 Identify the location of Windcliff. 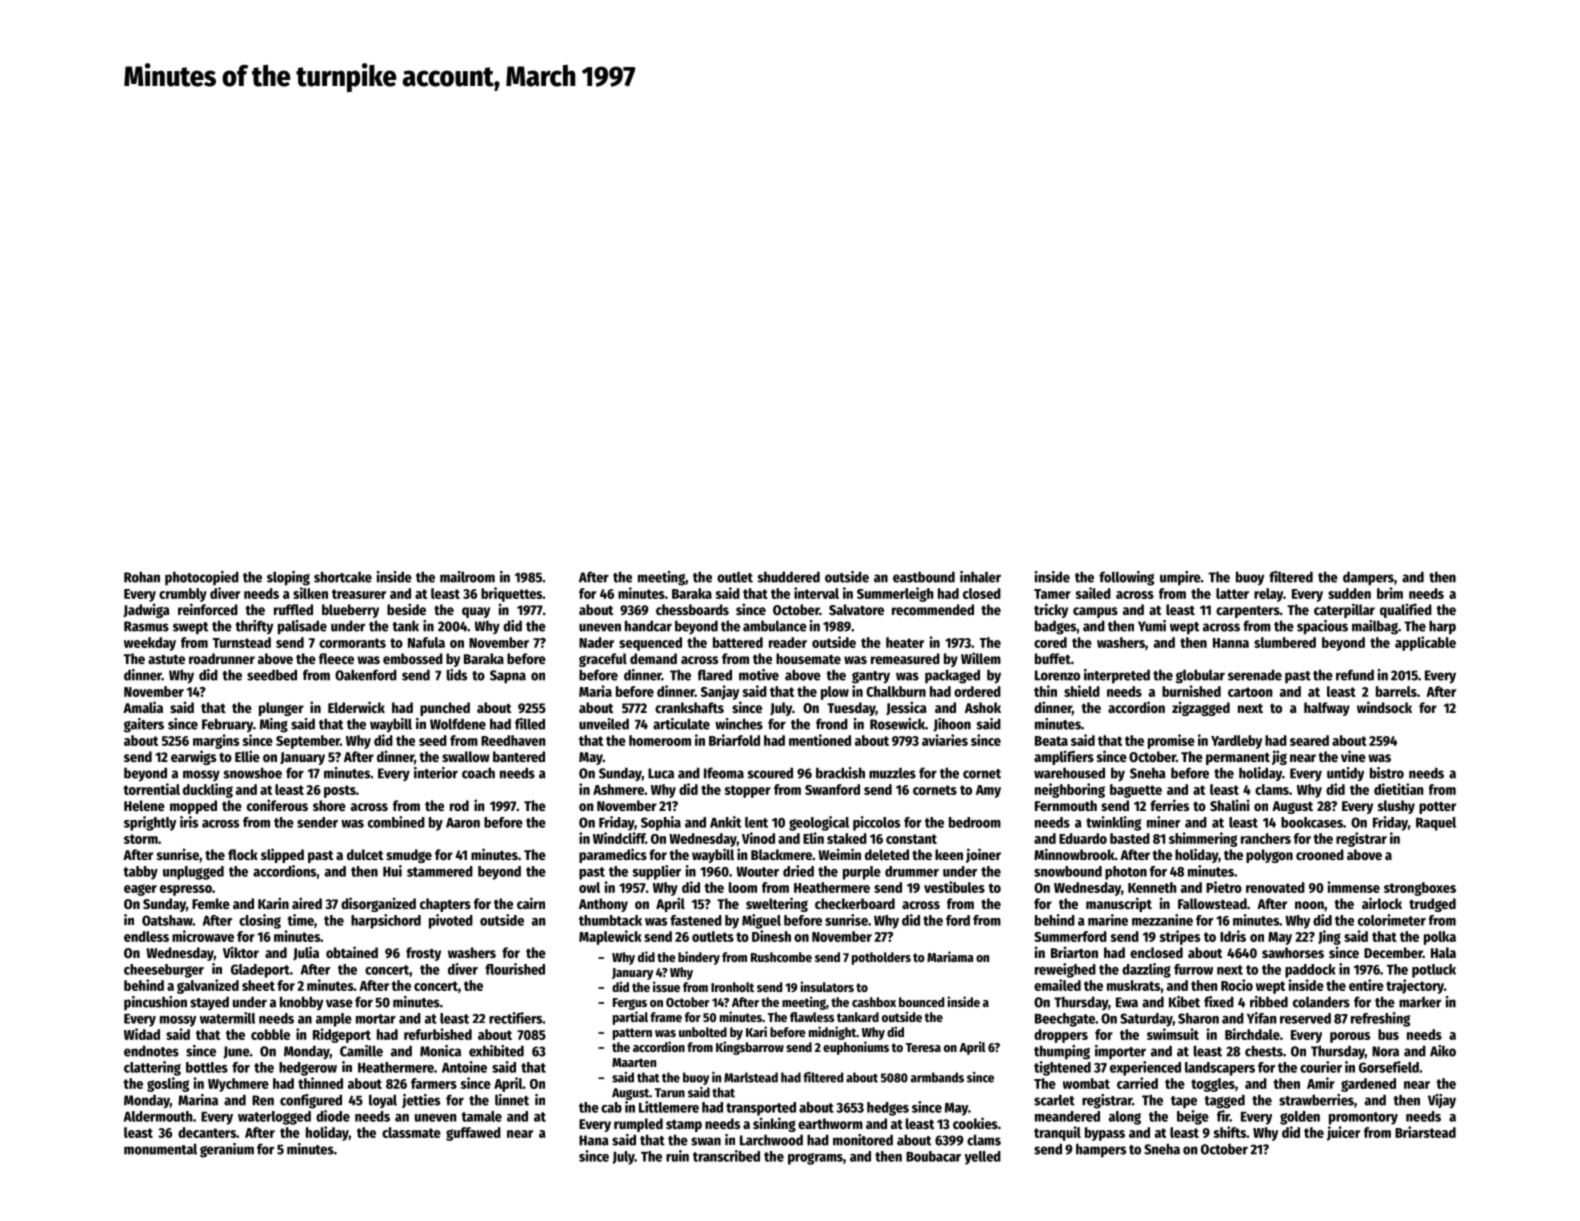
(619, 838).
